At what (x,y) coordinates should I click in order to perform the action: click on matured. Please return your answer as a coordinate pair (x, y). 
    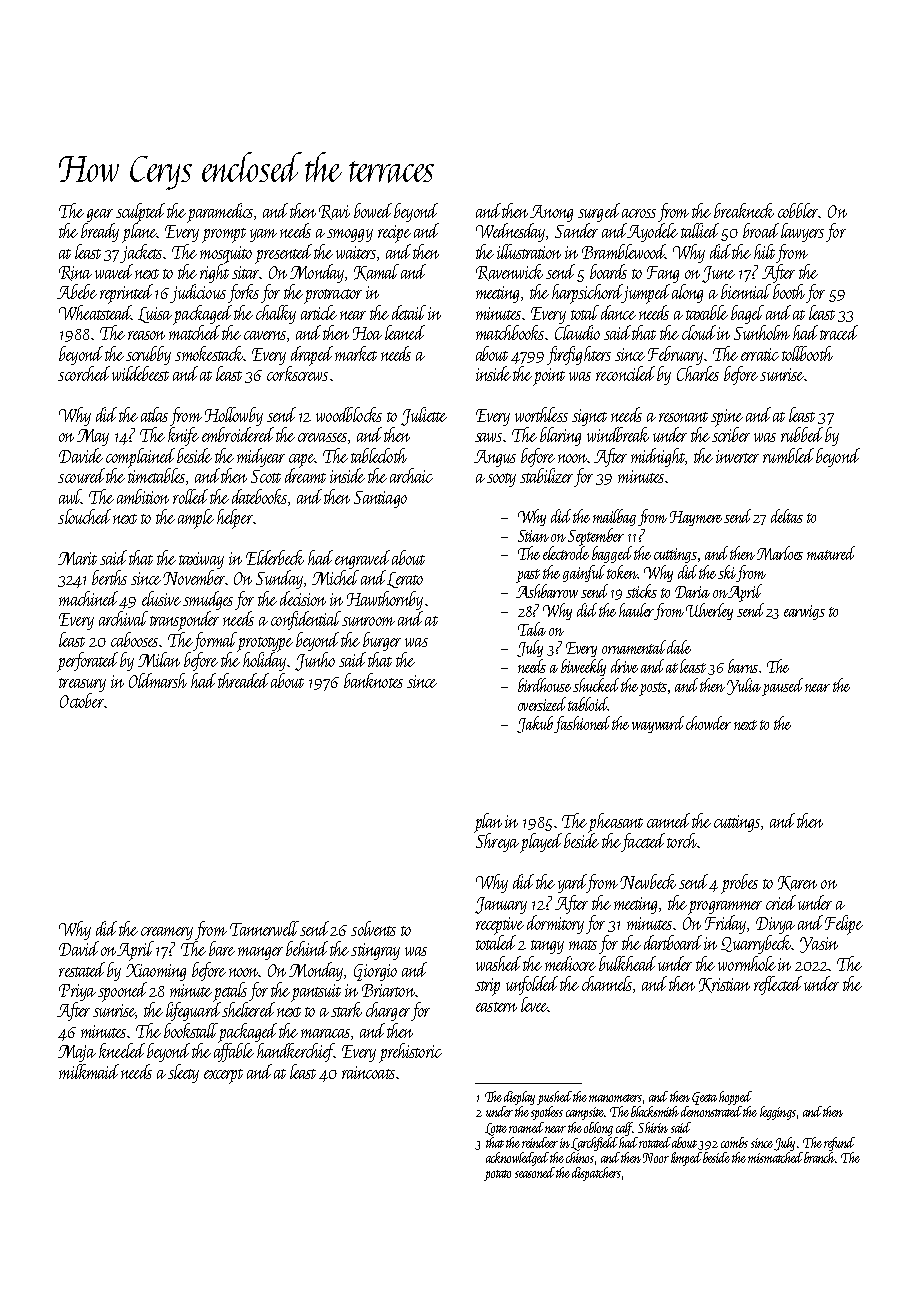
    Looking at the image, I should click on (831, 553).
